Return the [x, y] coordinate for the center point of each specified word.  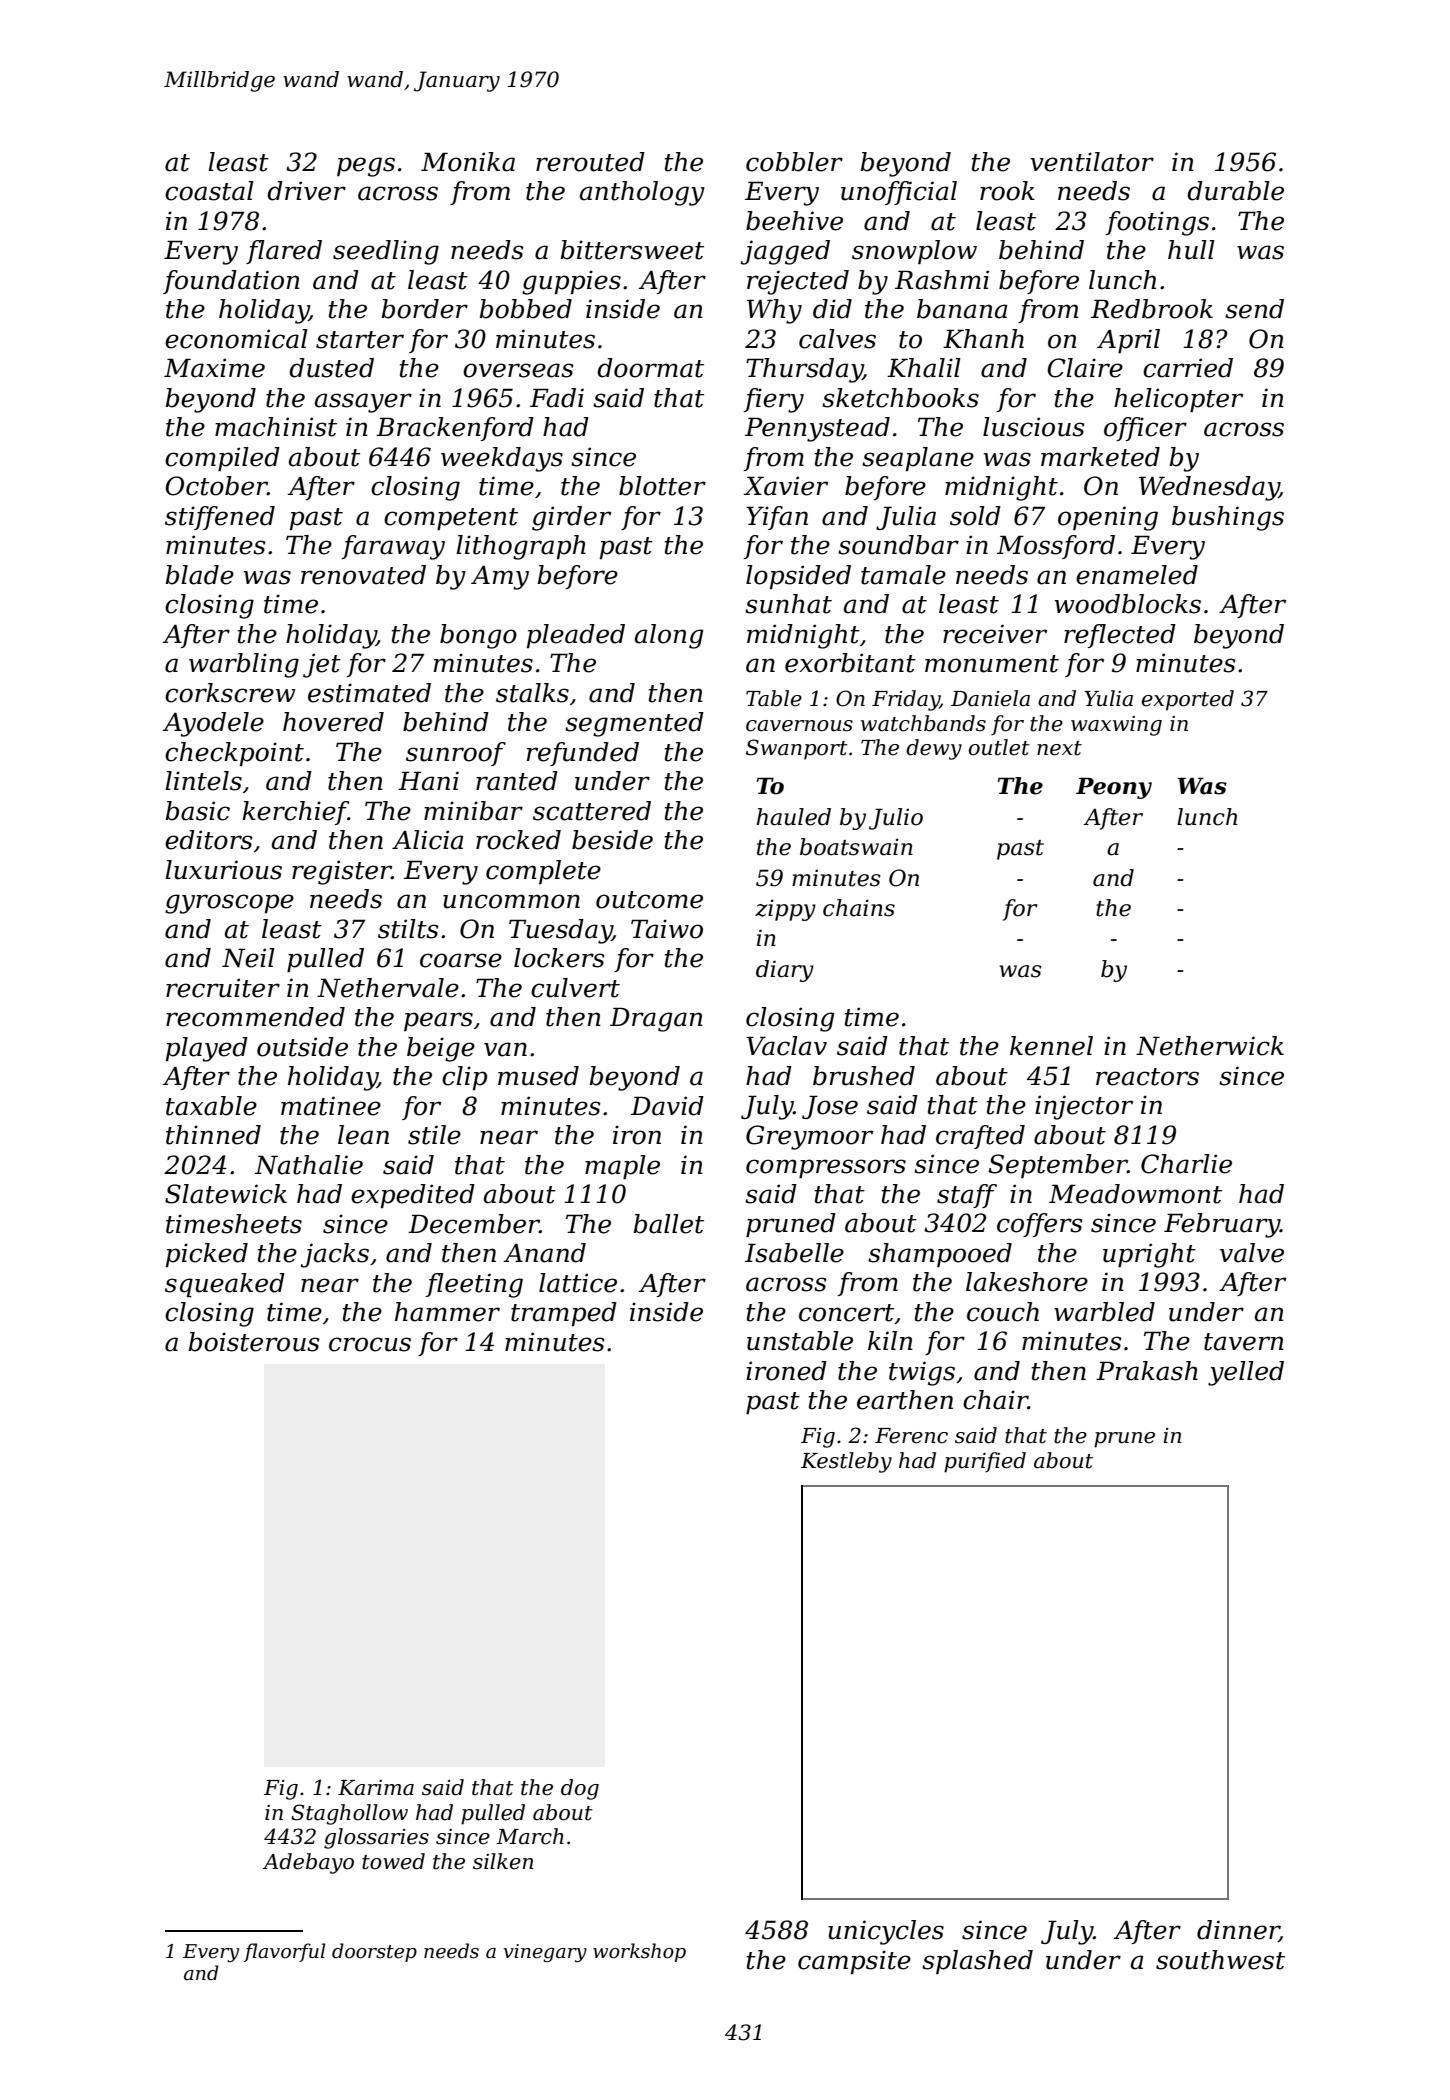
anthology [642, 193]
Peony [1114, 788]
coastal [209, 191]
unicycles [886, 1932]
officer [1145, 429]
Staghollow [349, 1814]
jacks [335, 1255]
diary [785, 971]
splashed [977, 1962]
